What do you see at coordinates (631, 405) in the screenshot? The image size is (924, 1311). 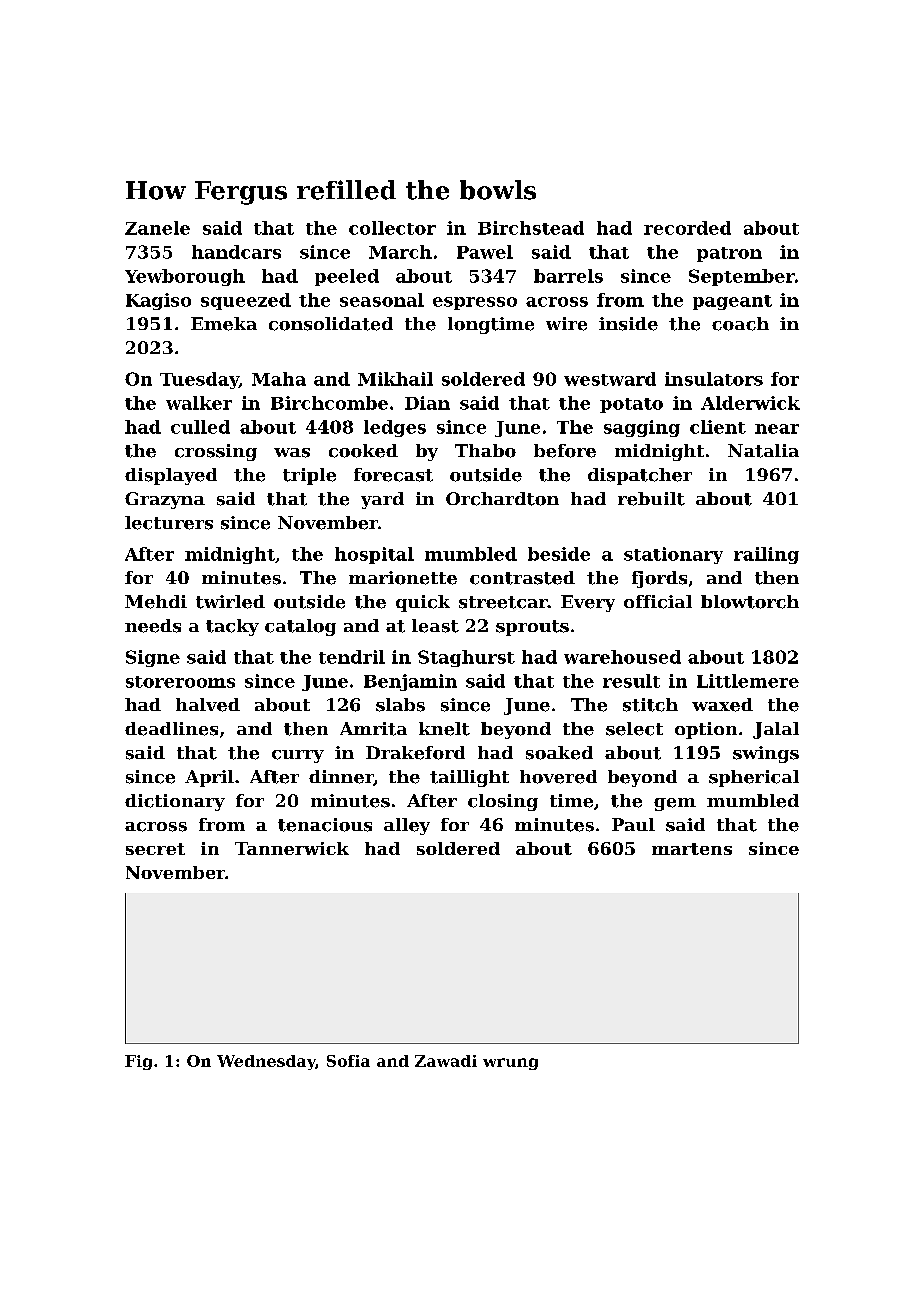 I see `potato` at bounding box center [631, 405].
